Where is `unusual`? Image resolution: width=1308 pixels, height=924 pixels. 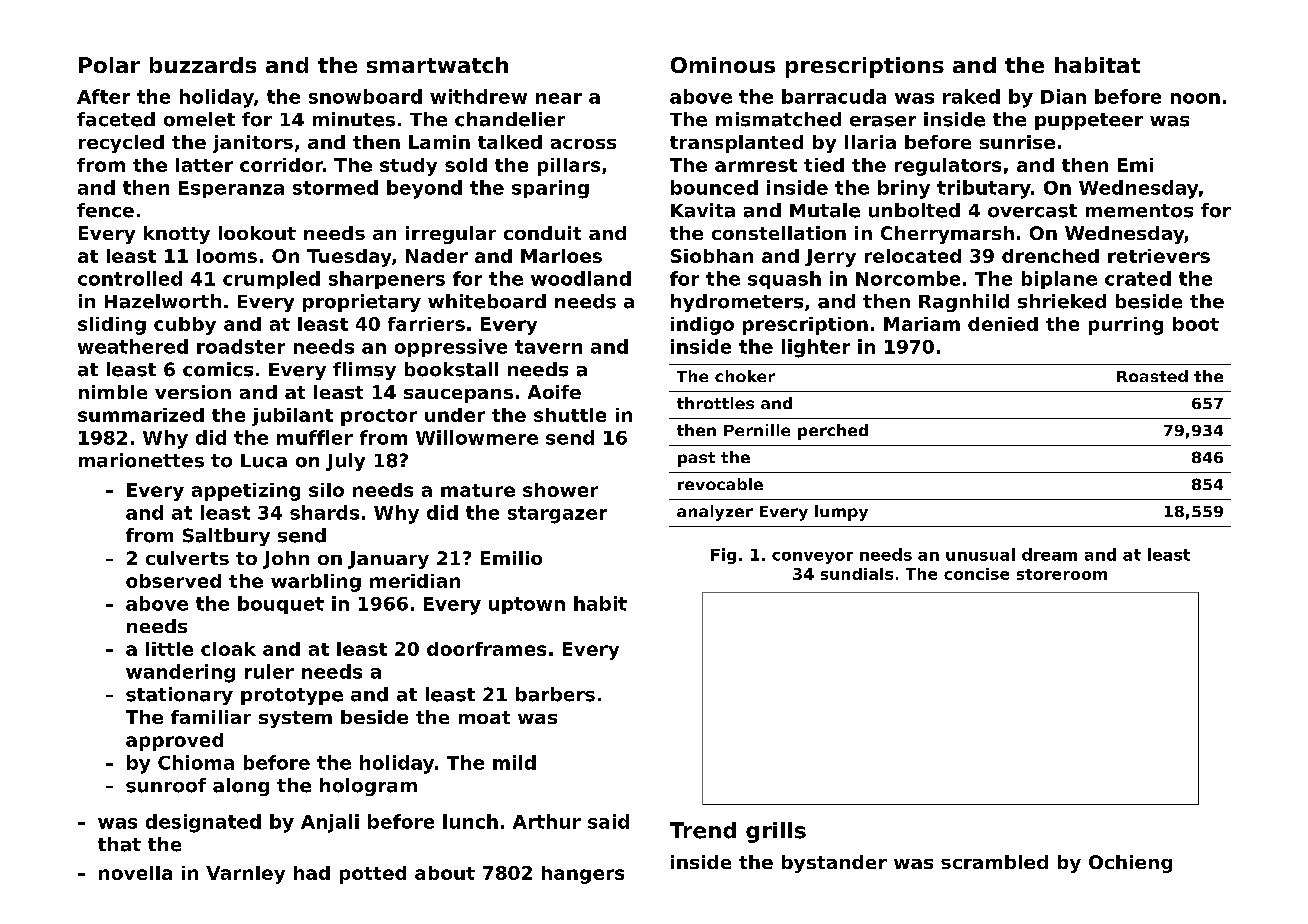 unusual is located at coordinates (980, 554).
